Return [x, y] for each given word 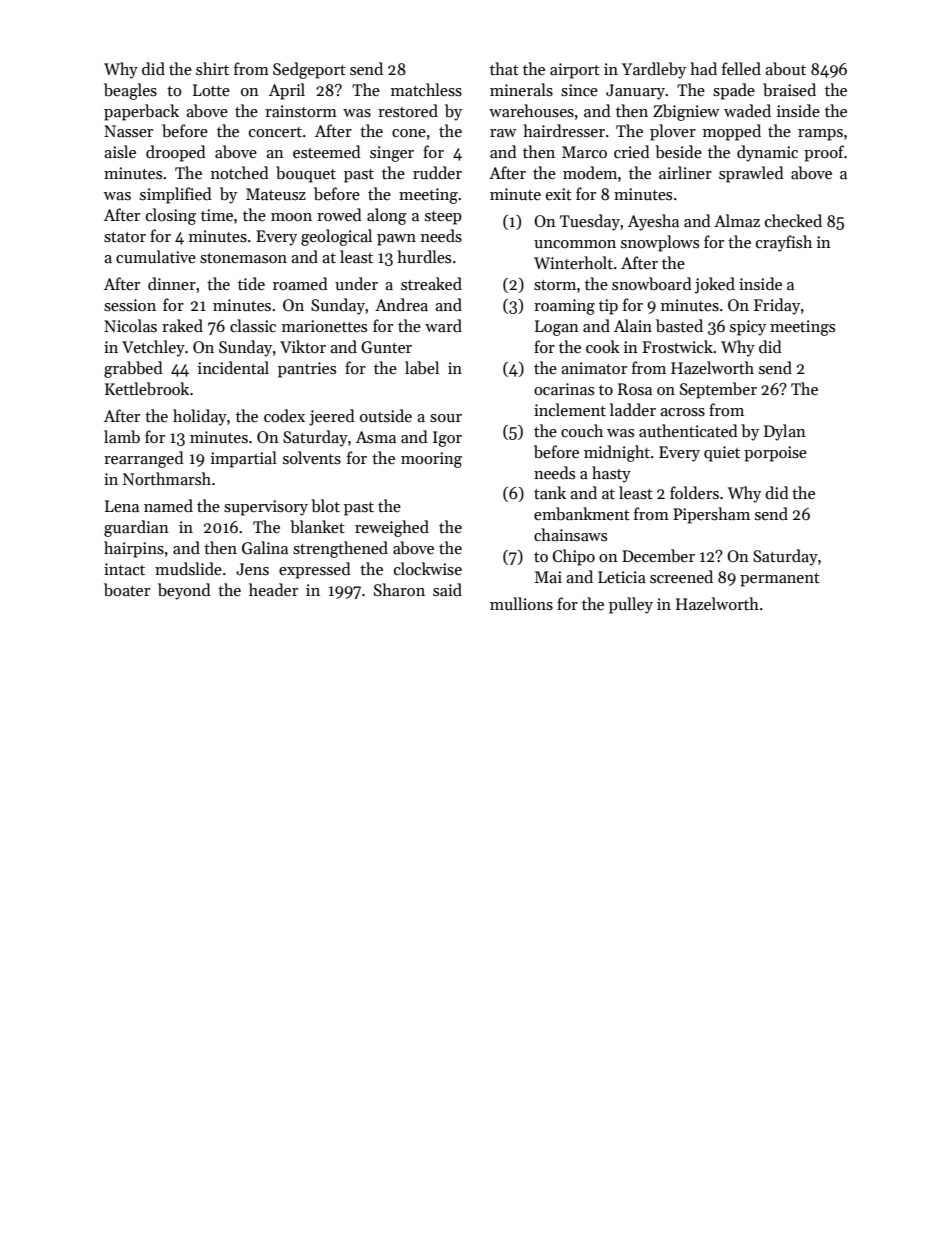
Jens [252, 569]
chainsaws [570, 534]
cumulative [156, 256]
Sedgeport [309, 70]
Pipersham [711, 515]
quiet [722, 454]
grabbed [133, 369]
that [504, 68]
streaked [431, 283]
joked [715, 285]
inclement [570, 409]
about [785, 68]
